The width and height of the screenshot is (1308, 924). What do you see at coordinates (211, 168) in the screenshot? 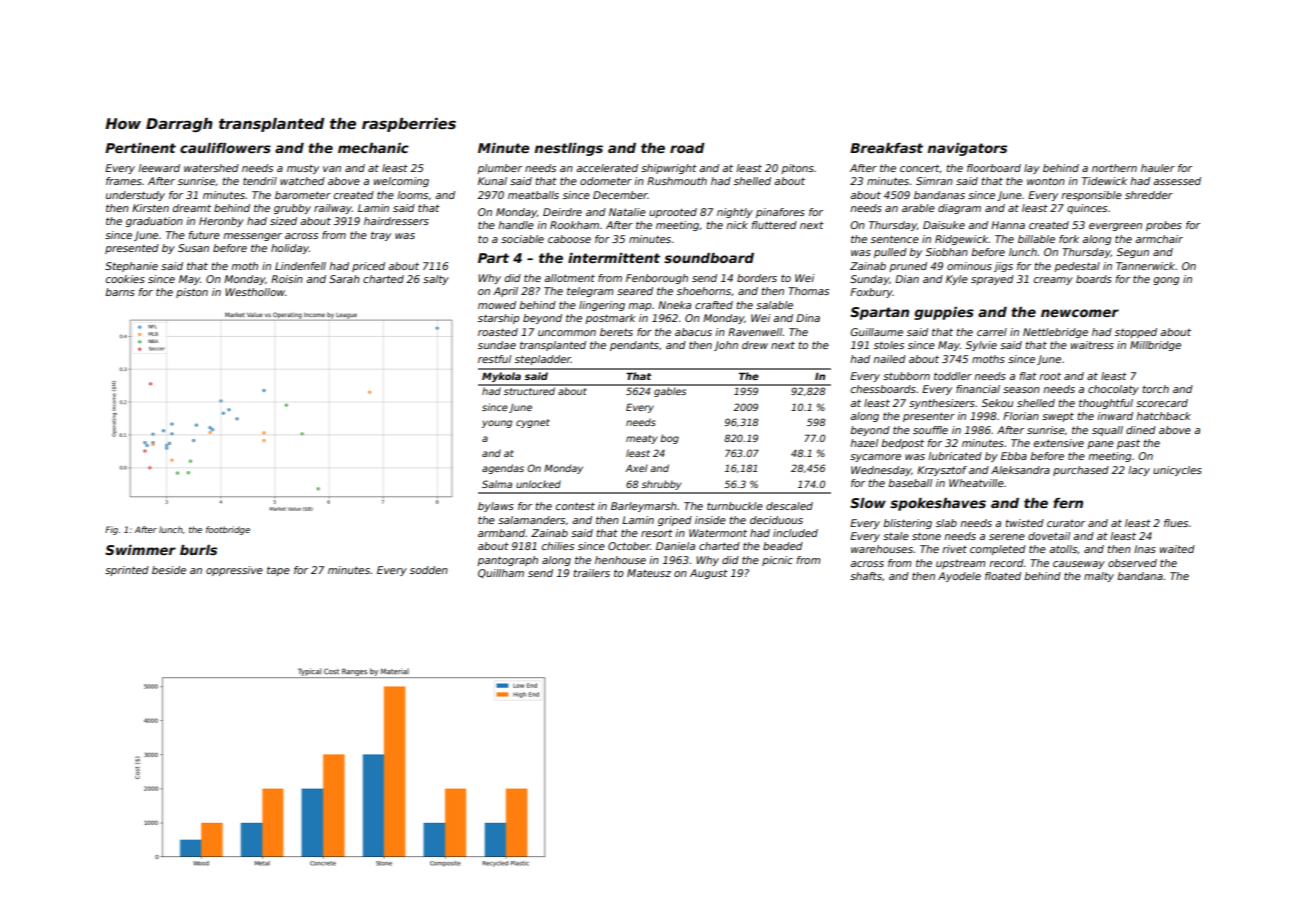
I see `watershed` at bounding box center [211, 168].
